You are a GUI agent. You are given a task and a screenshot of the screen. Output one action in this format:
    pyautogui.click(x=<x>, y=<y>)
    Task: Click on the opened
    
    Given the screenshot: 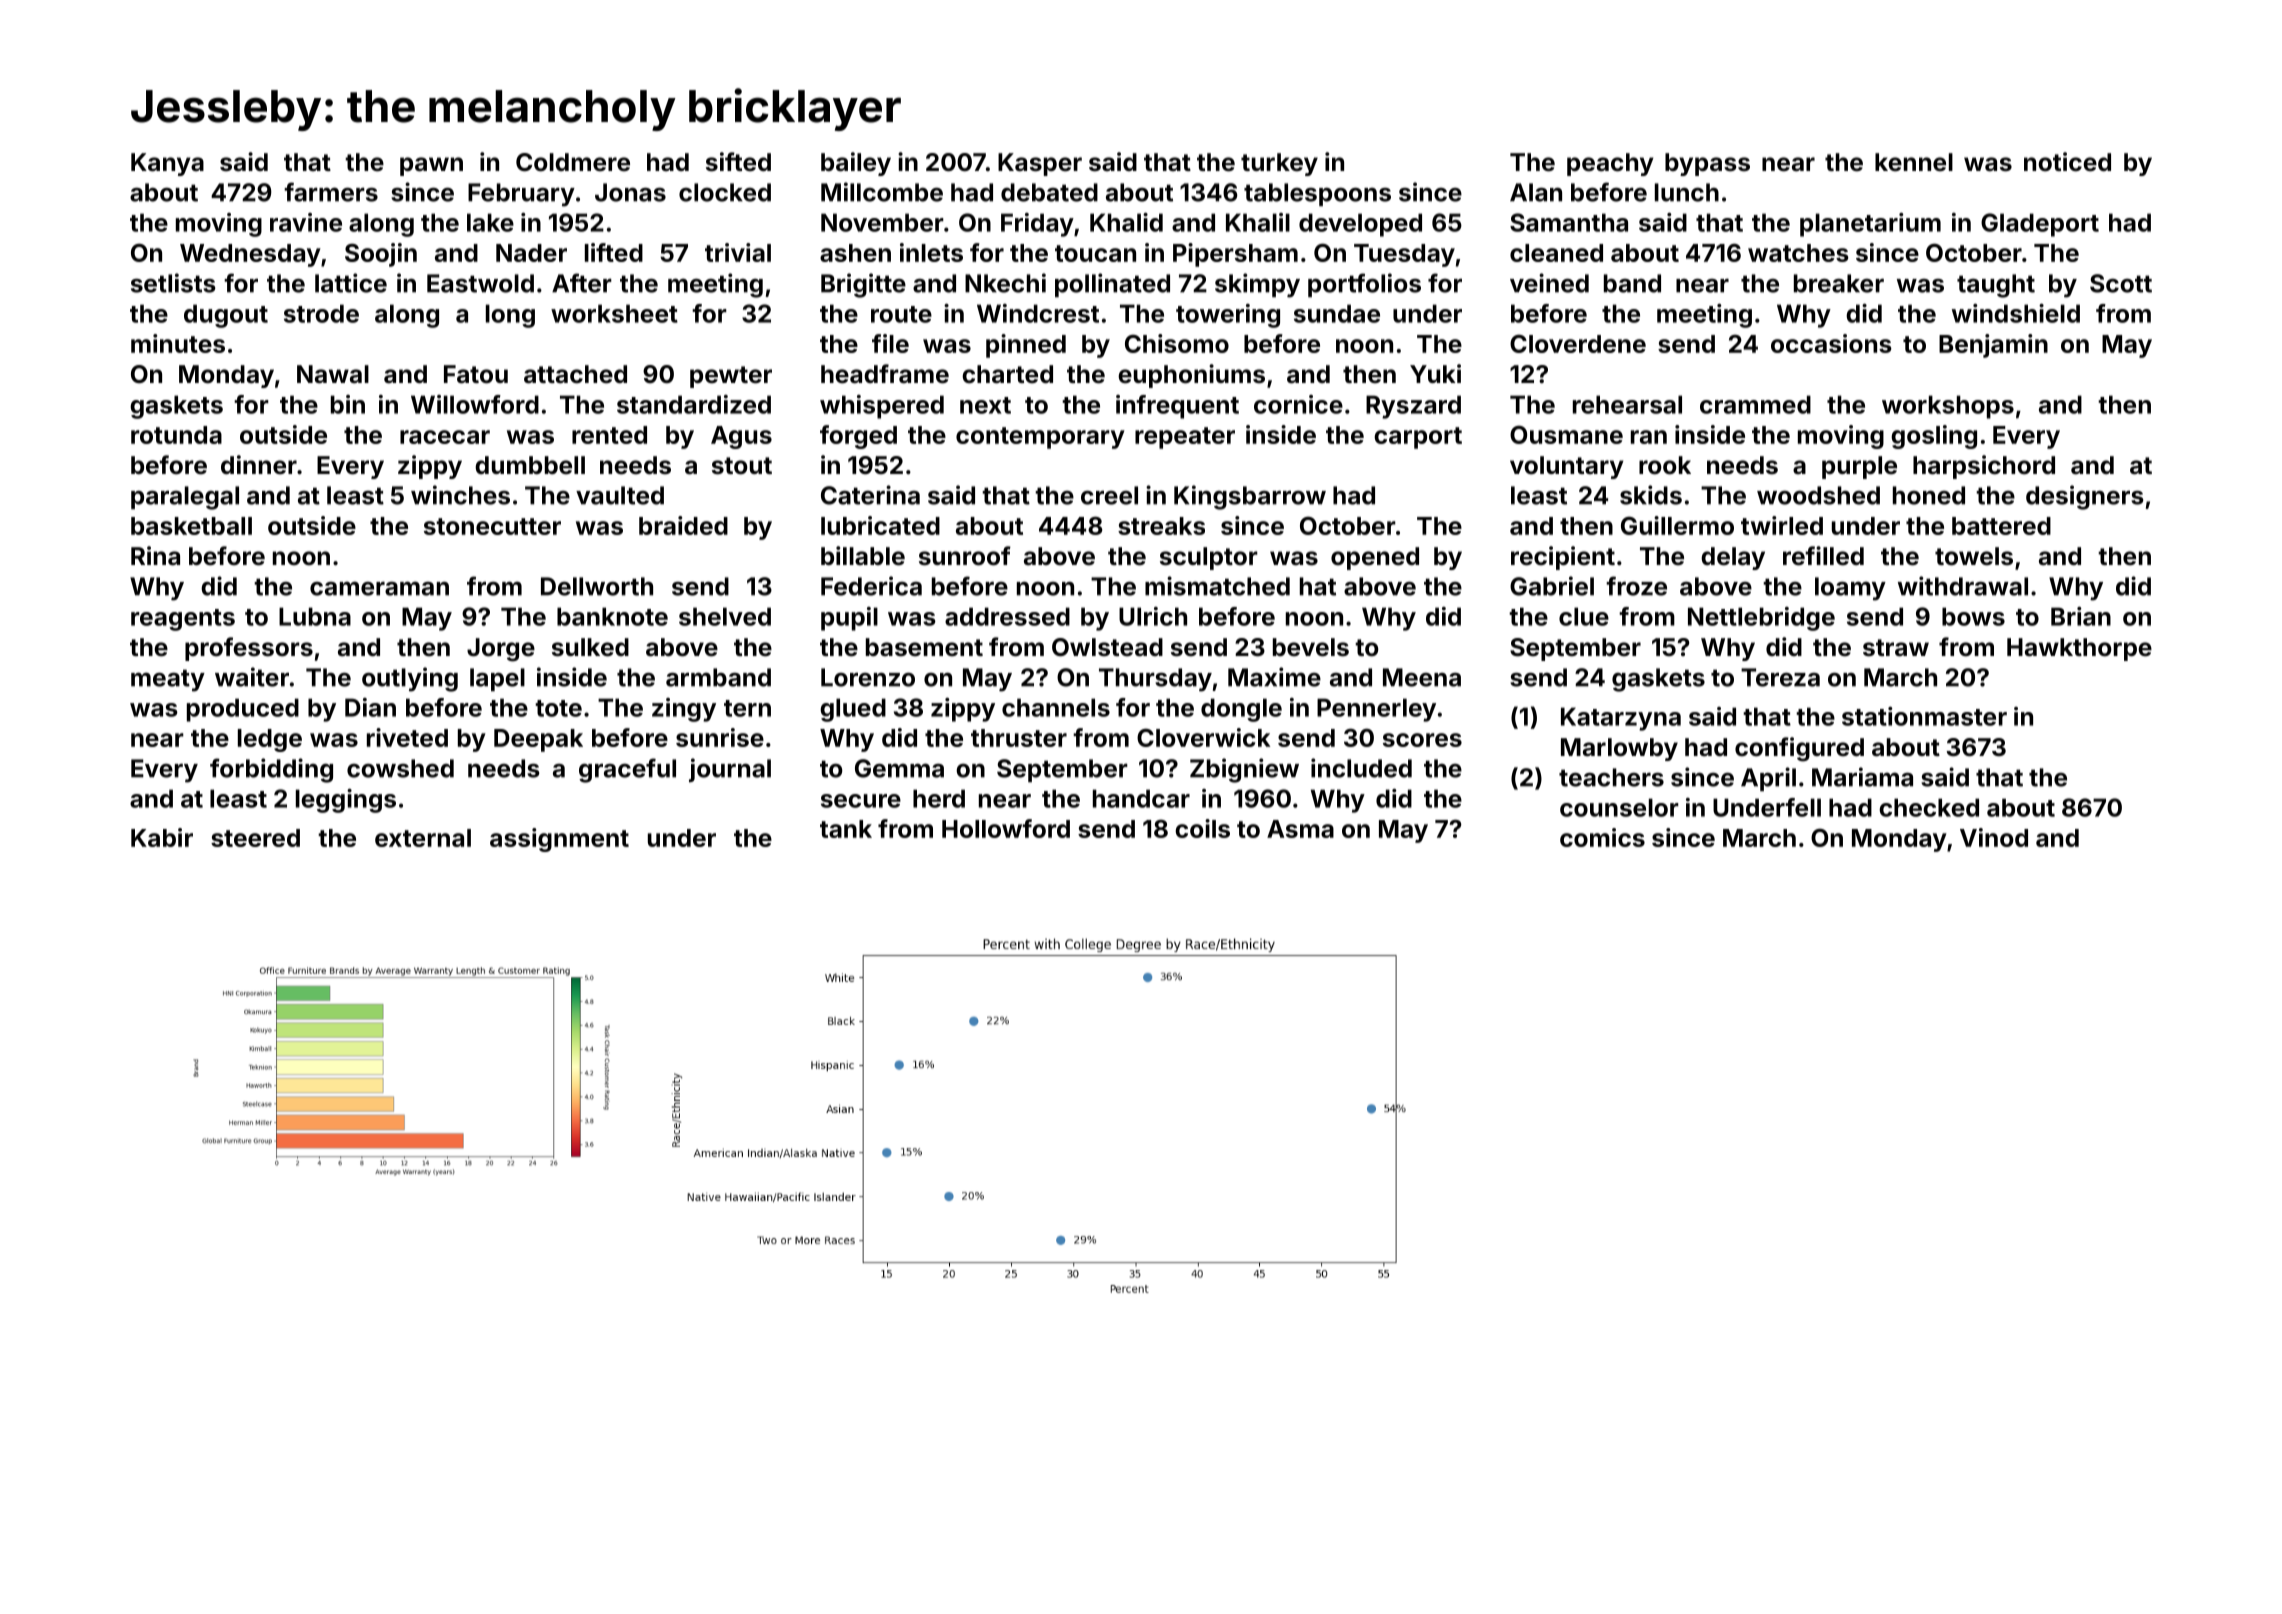 What is the action you would take?
    pyautogui.click(x=1375, y=558)
